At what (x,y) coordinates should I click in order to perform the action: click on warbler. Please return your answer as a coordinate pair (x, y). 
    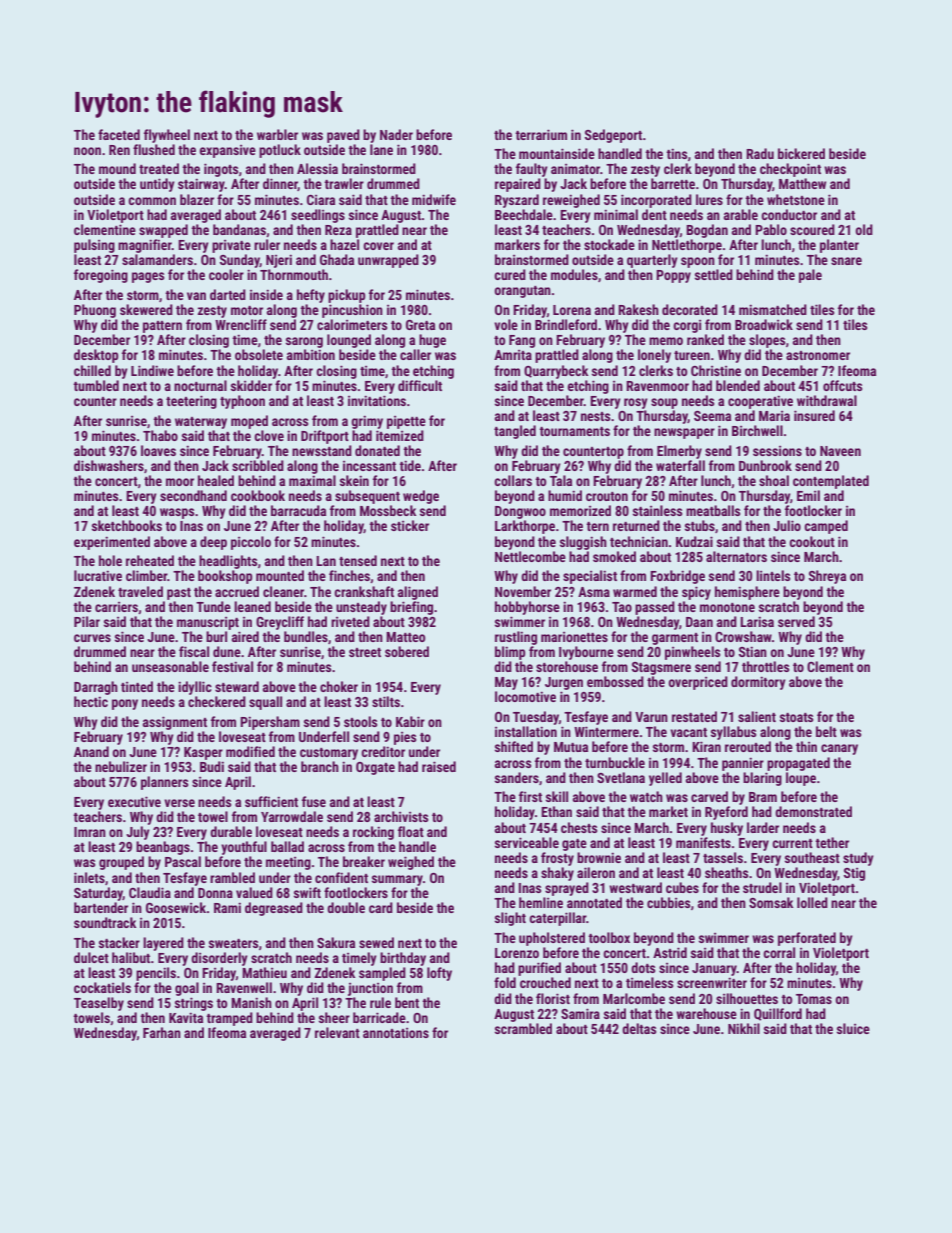
    Looking at the image, I should click on (277, 134).
